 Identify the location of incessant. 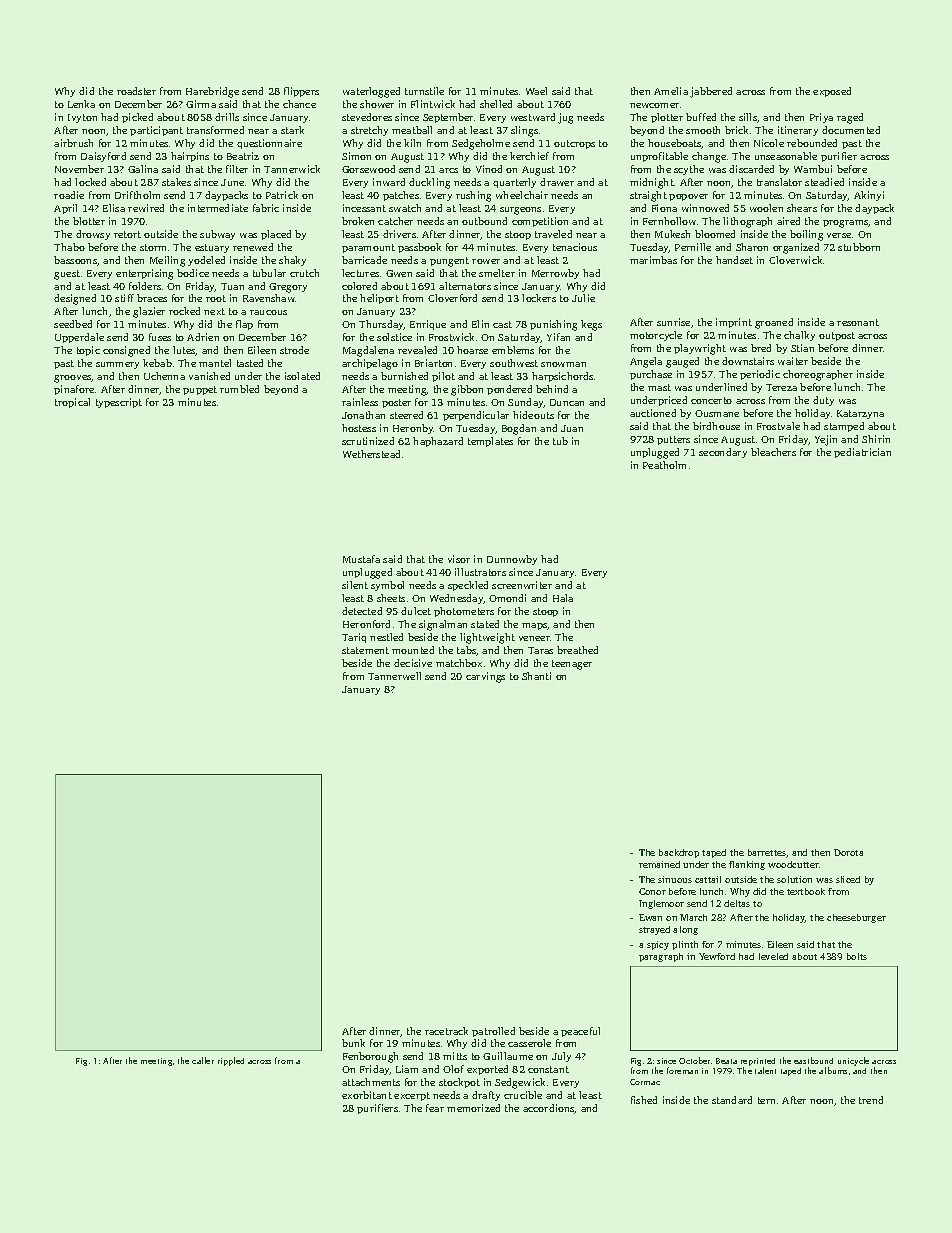
(364, 208).
